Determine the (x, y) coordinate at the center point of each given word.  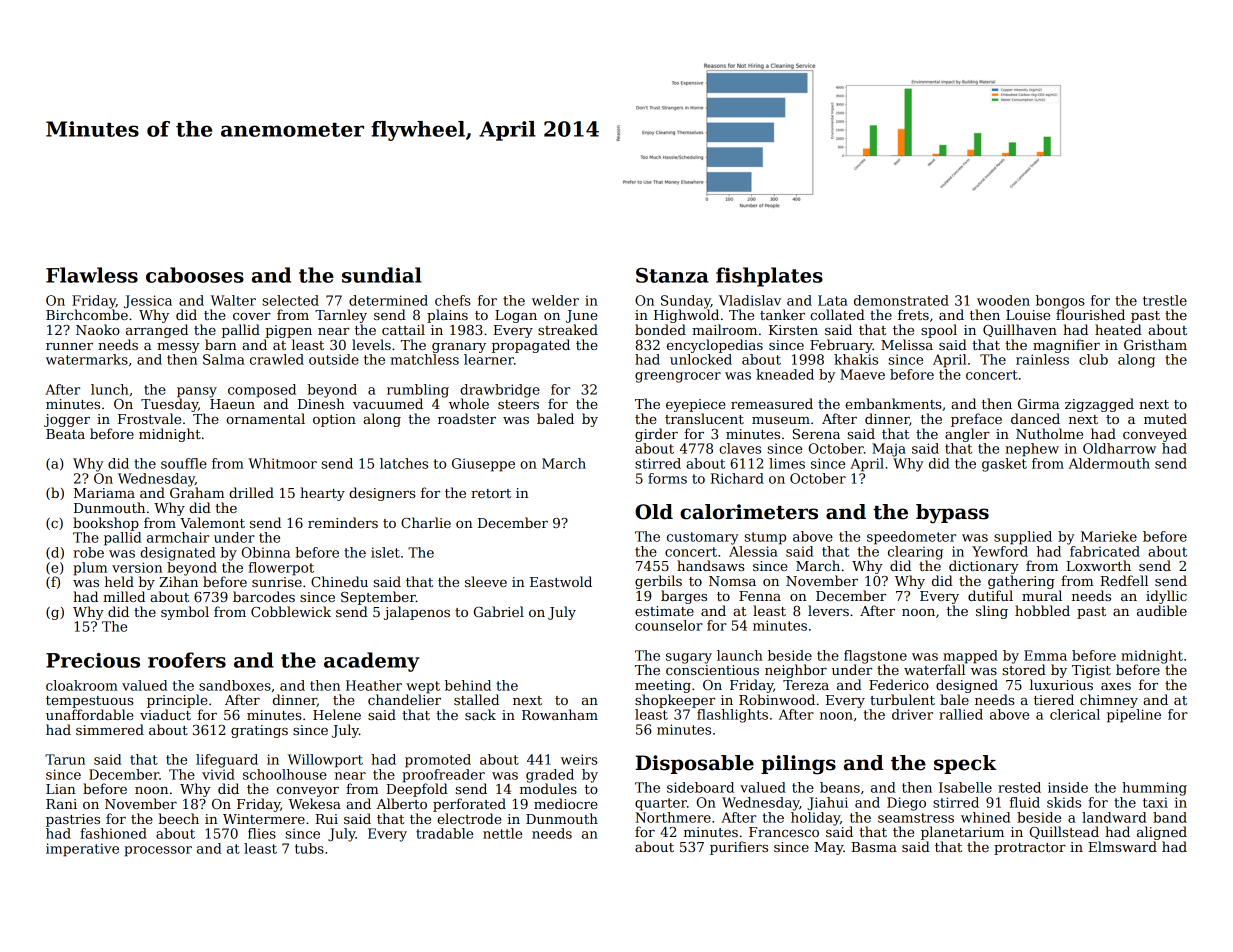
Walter (233, 300)
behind (468, 685)
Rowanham (560, 714)
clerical (1075, 714)
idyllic (1166, 597)
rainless (1042, 359)
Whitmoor (282, 463)
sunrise (277, 582)
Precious (93, 660)
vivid (218, 774)
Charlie (426, 522)
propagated (531, 346)
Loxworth (1098, 565)
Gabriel (499, 611)
